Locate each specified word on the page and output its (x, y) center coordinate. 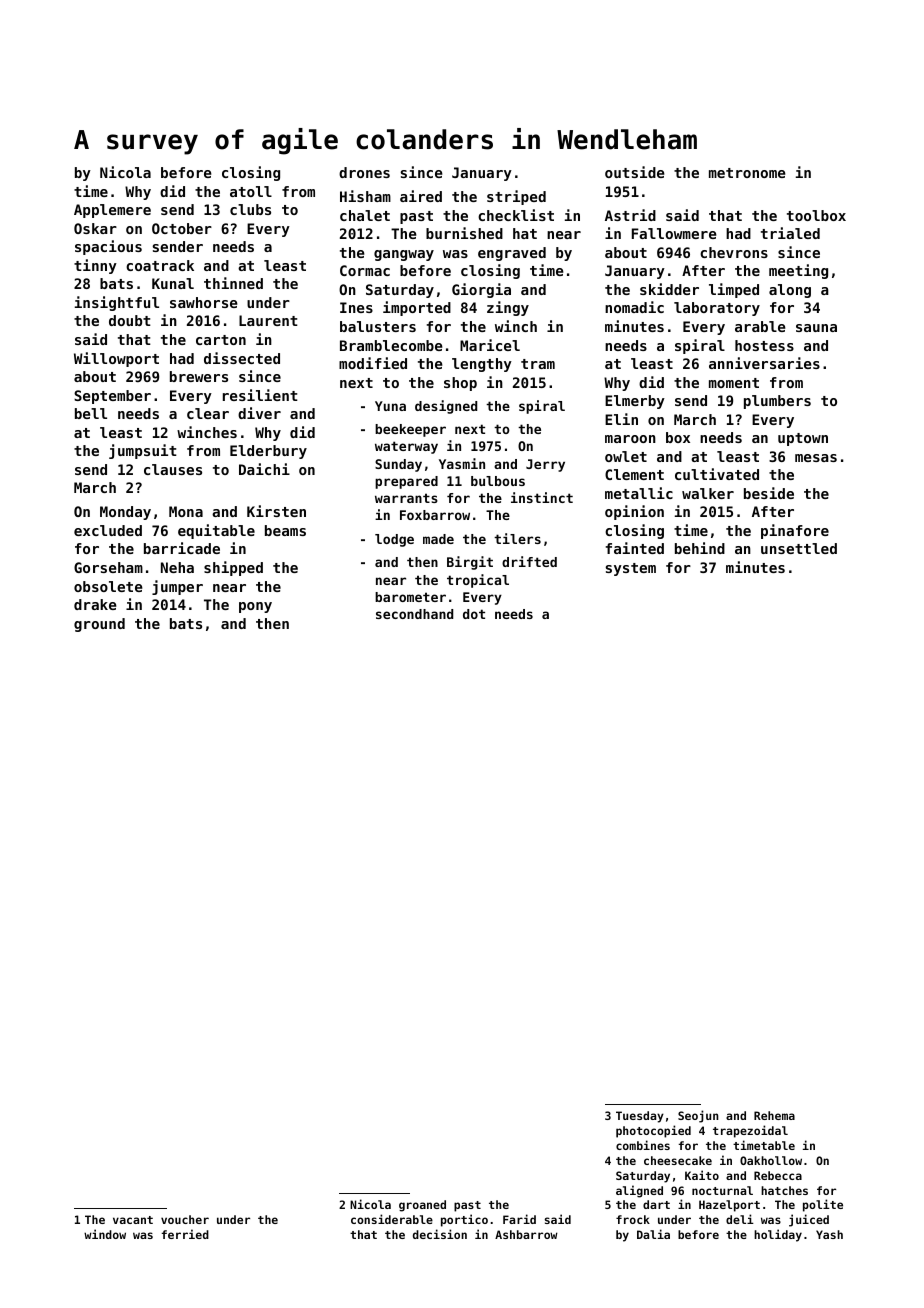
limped (734, 290)
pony (255, 607)
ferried (185, 1234)
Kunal (173, 283)
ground (99, 625)
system (630, 569)
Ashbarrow (526, 1234)
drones (364, 172)
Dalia (653, 1234)
